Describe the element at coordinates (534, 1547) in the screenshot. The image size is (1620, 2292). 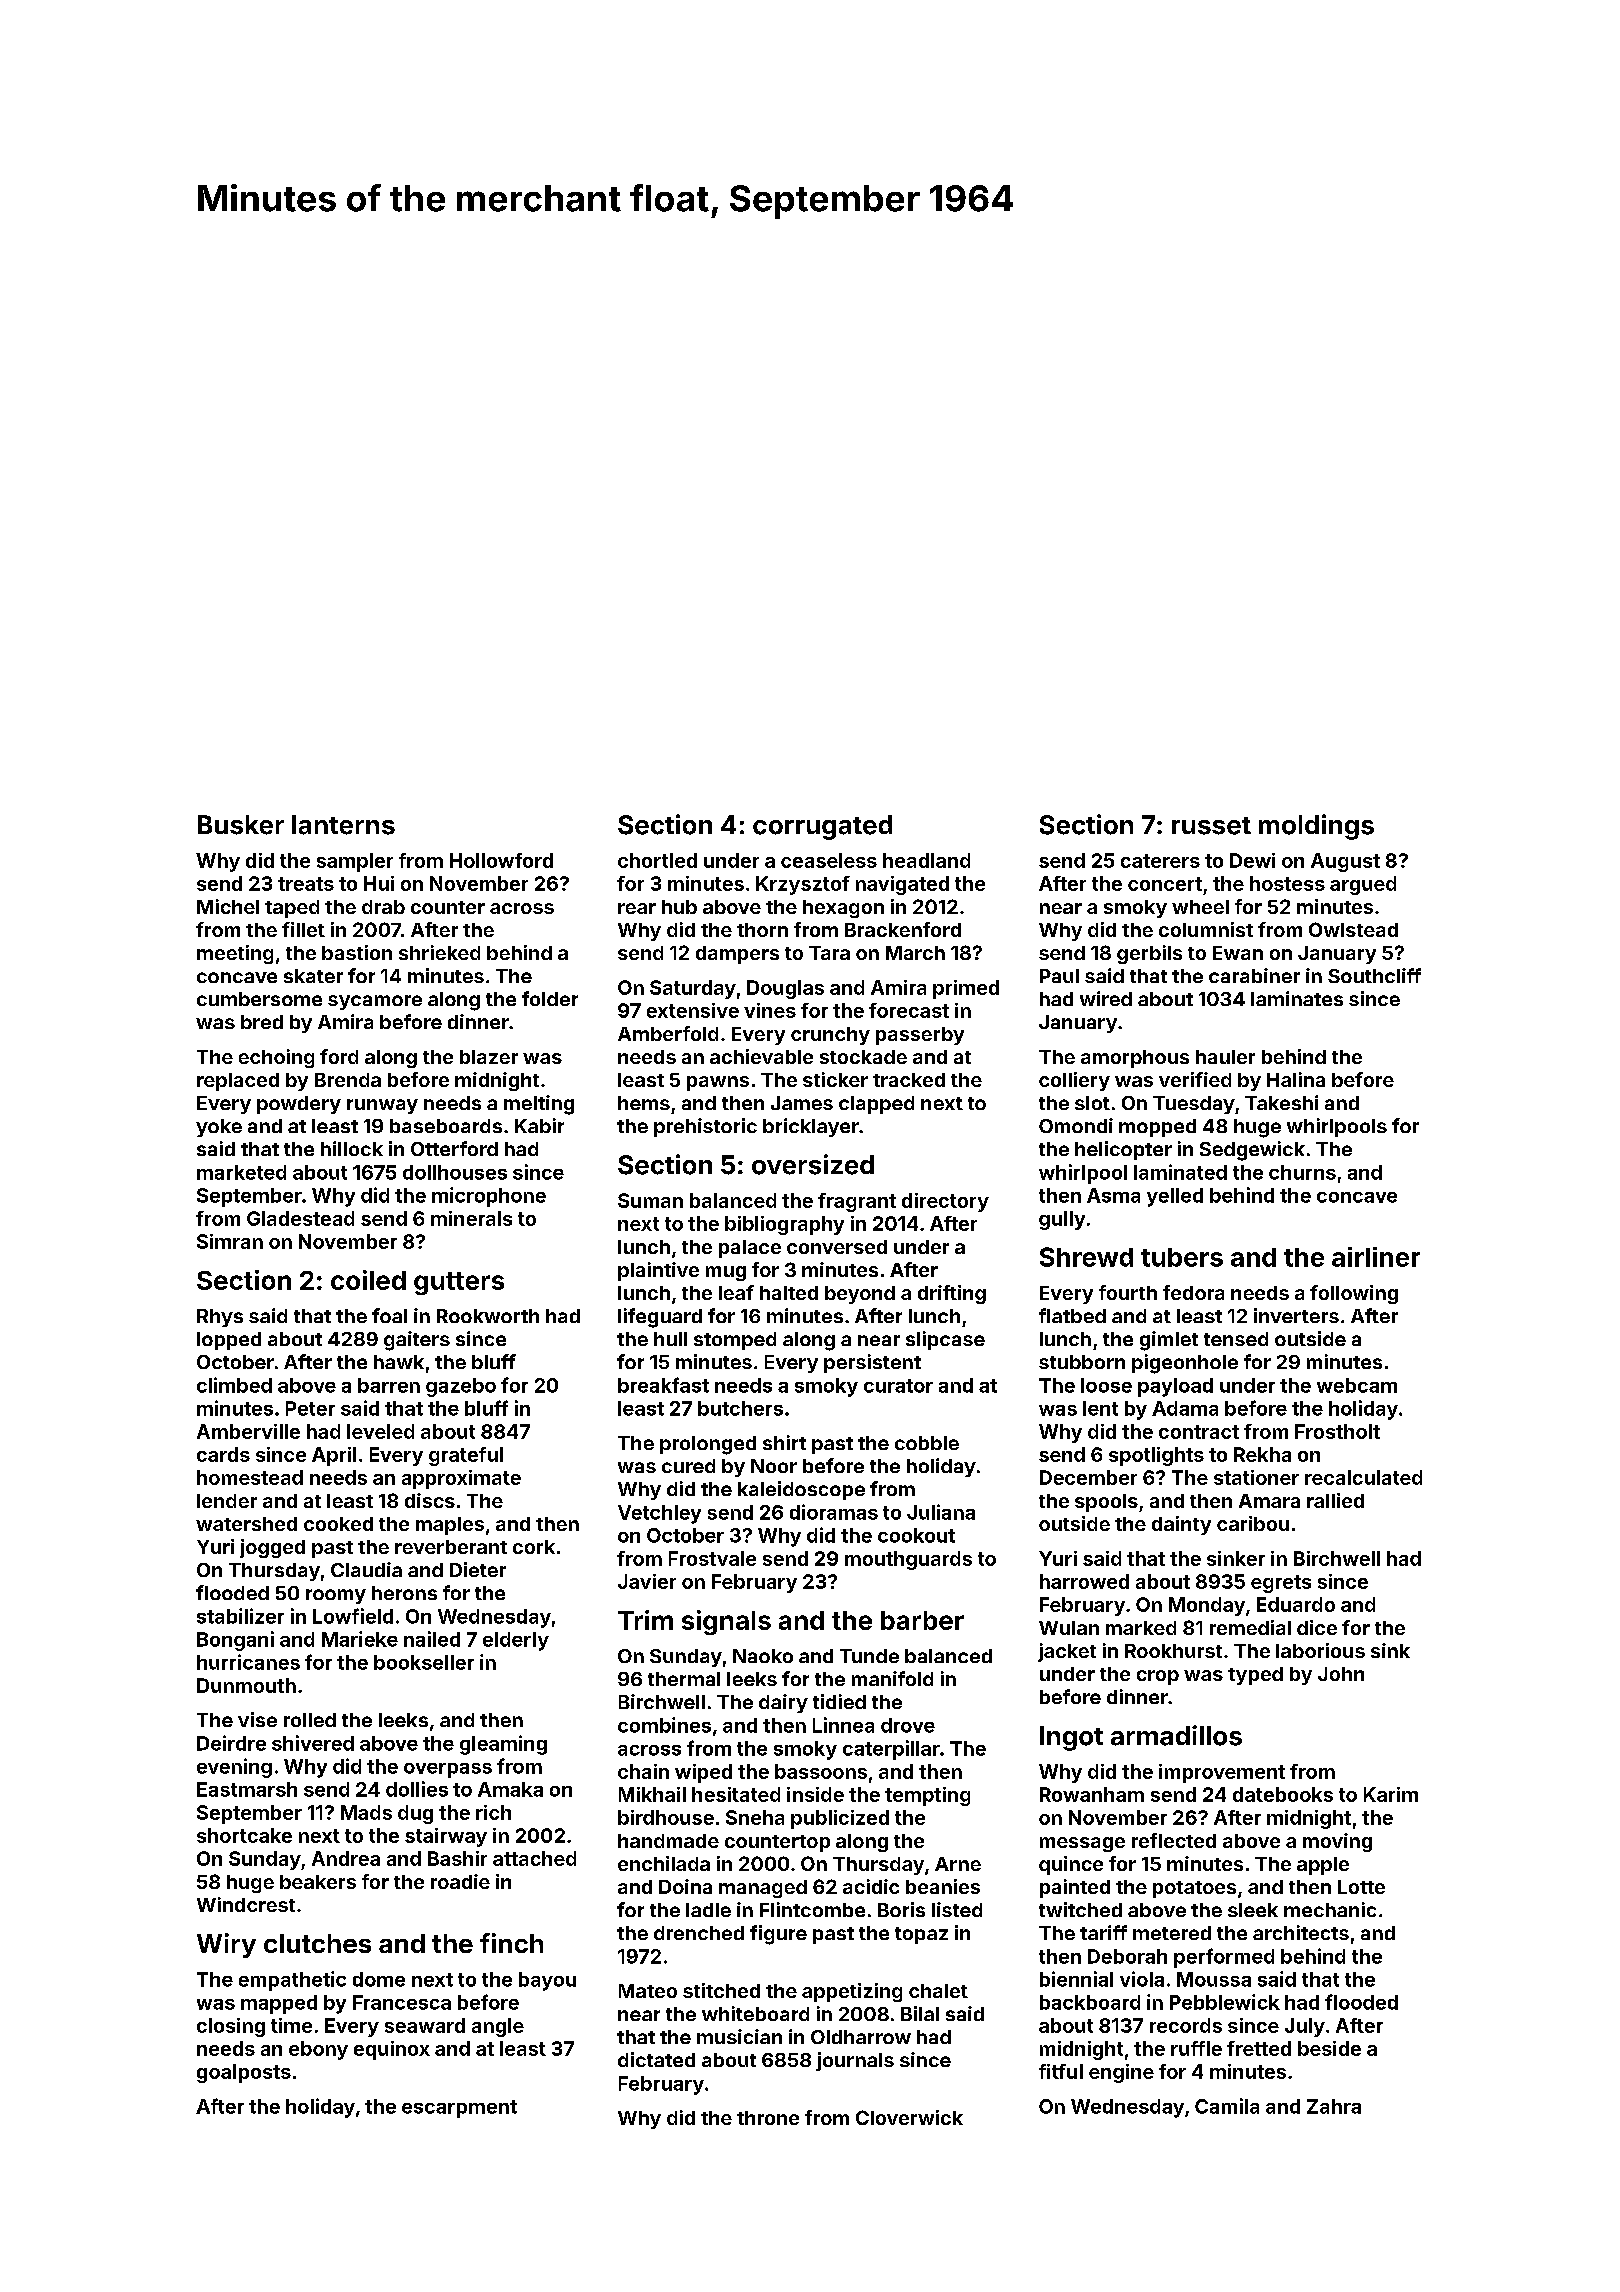
I see `cork` at that location.
